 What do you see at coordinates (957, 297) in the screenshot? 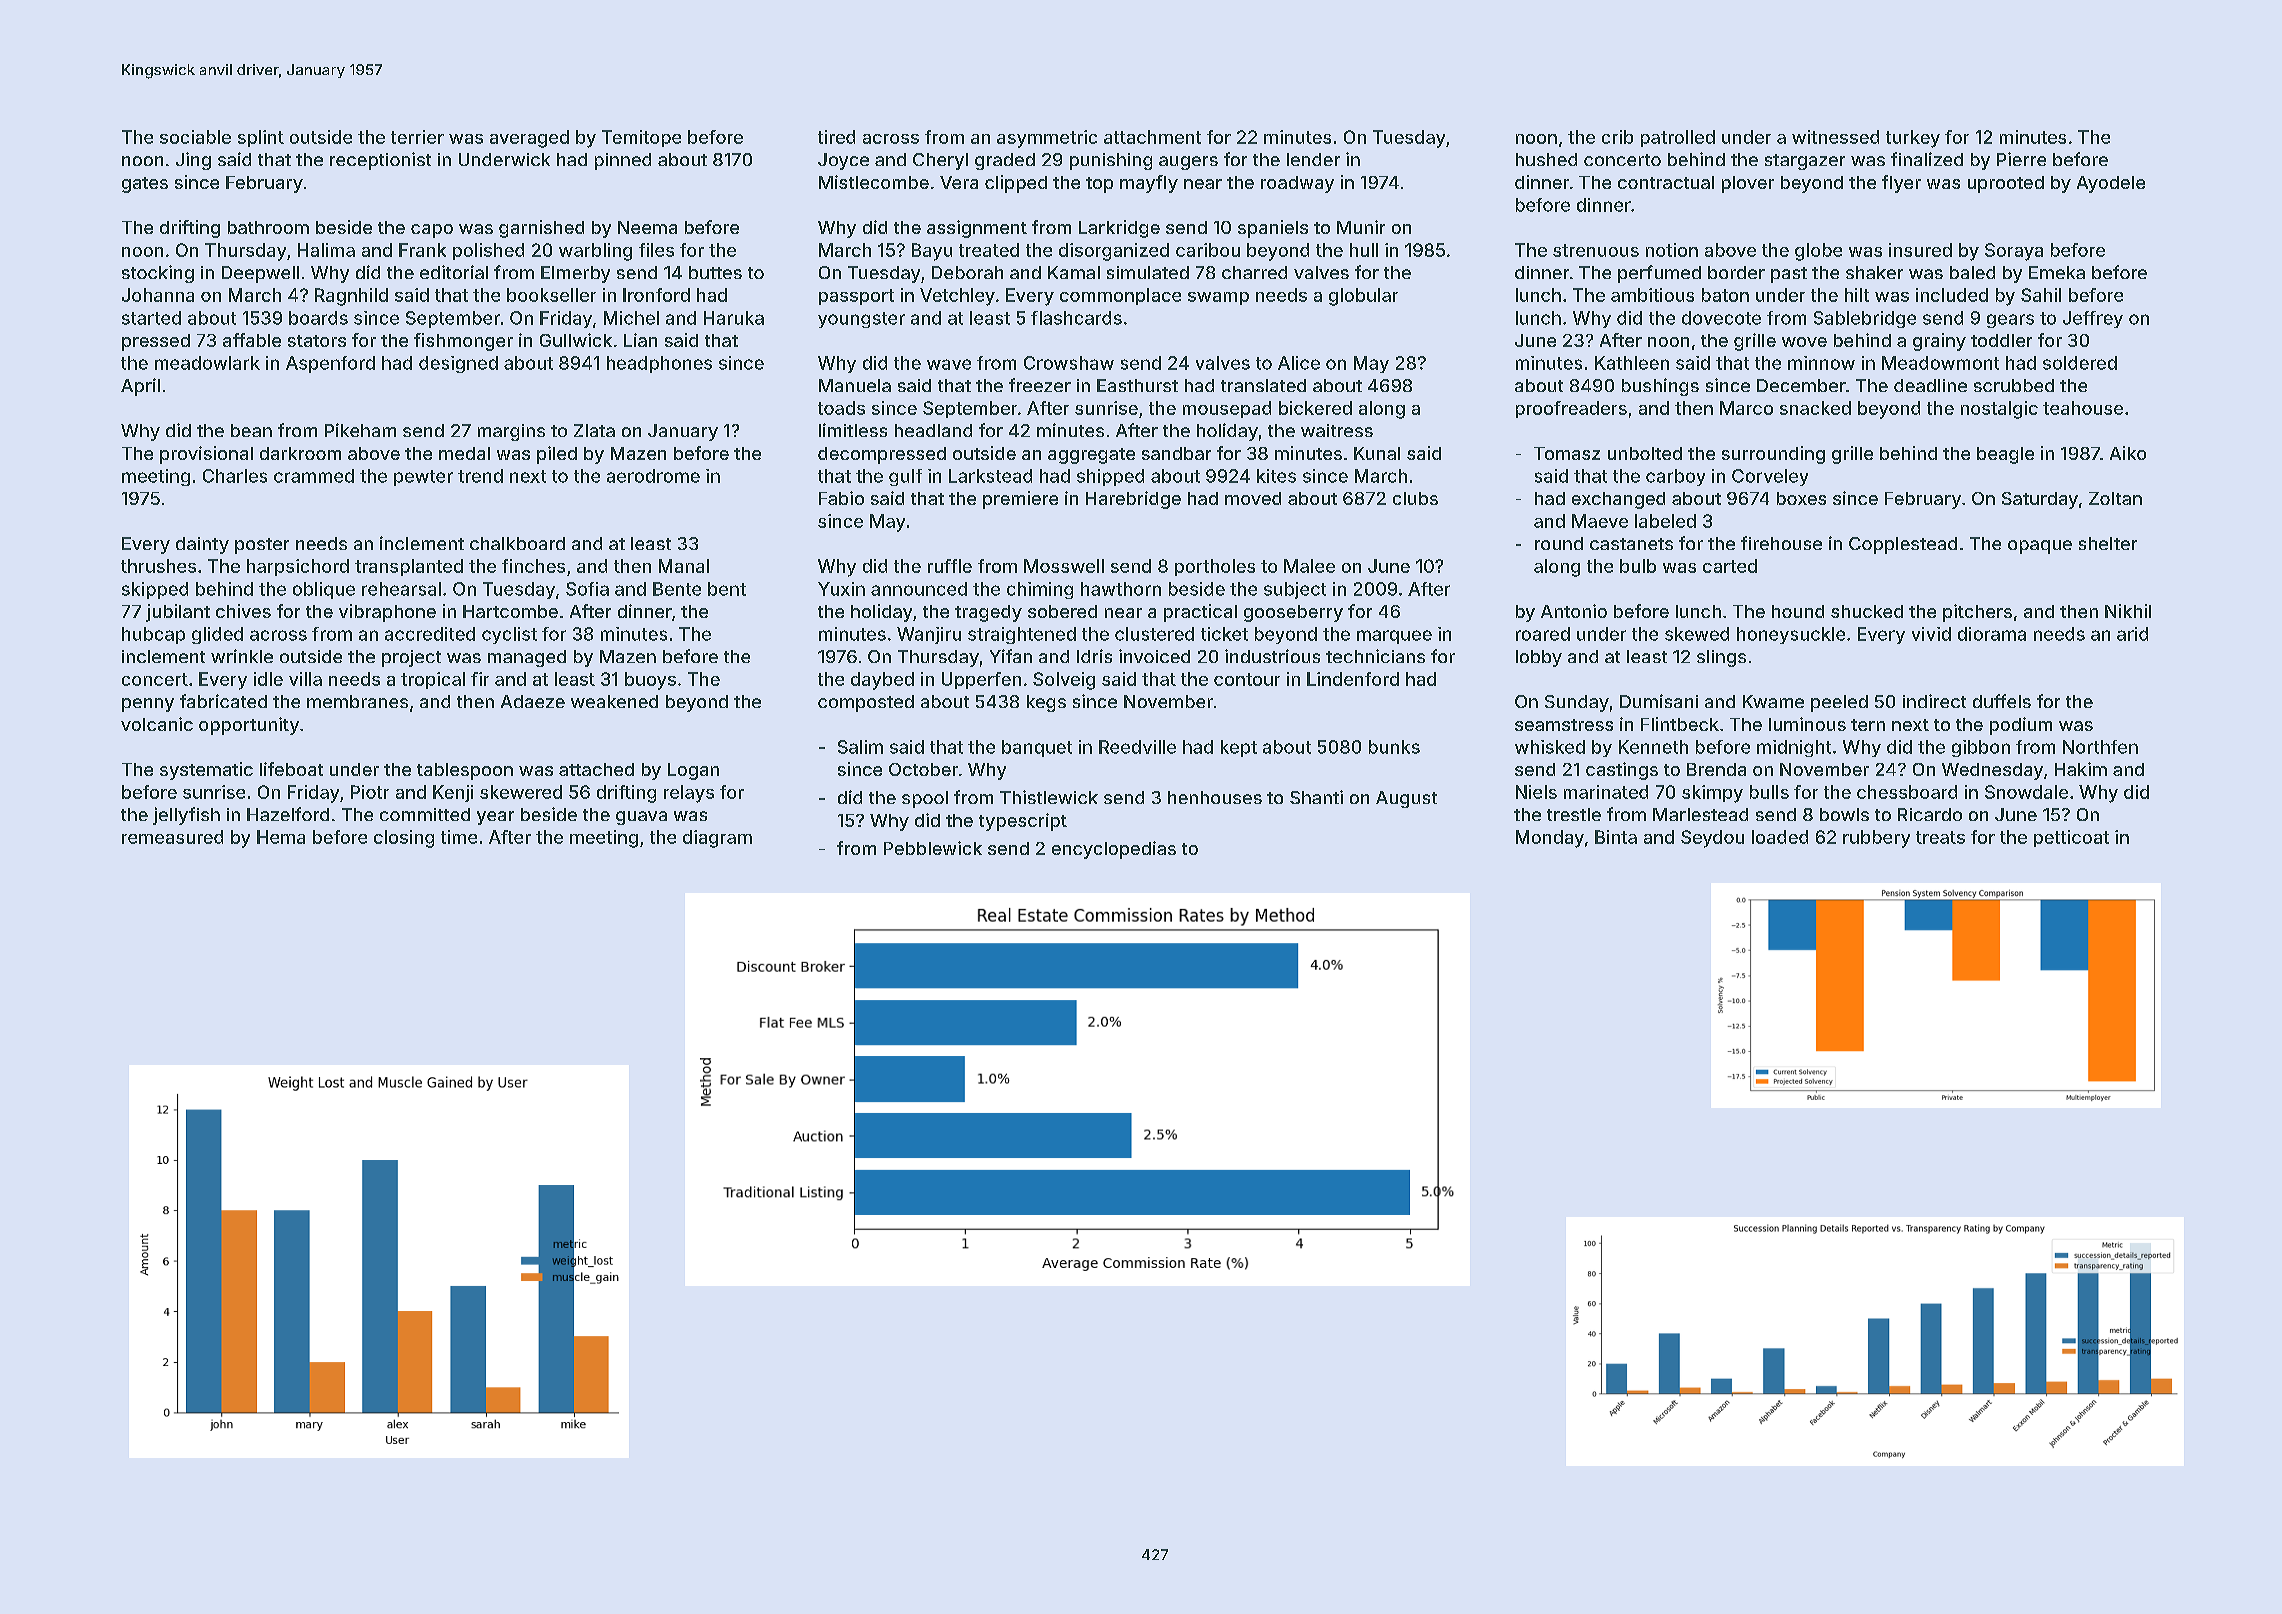
I see `Vetchley` at bounding box center [957, 297].
